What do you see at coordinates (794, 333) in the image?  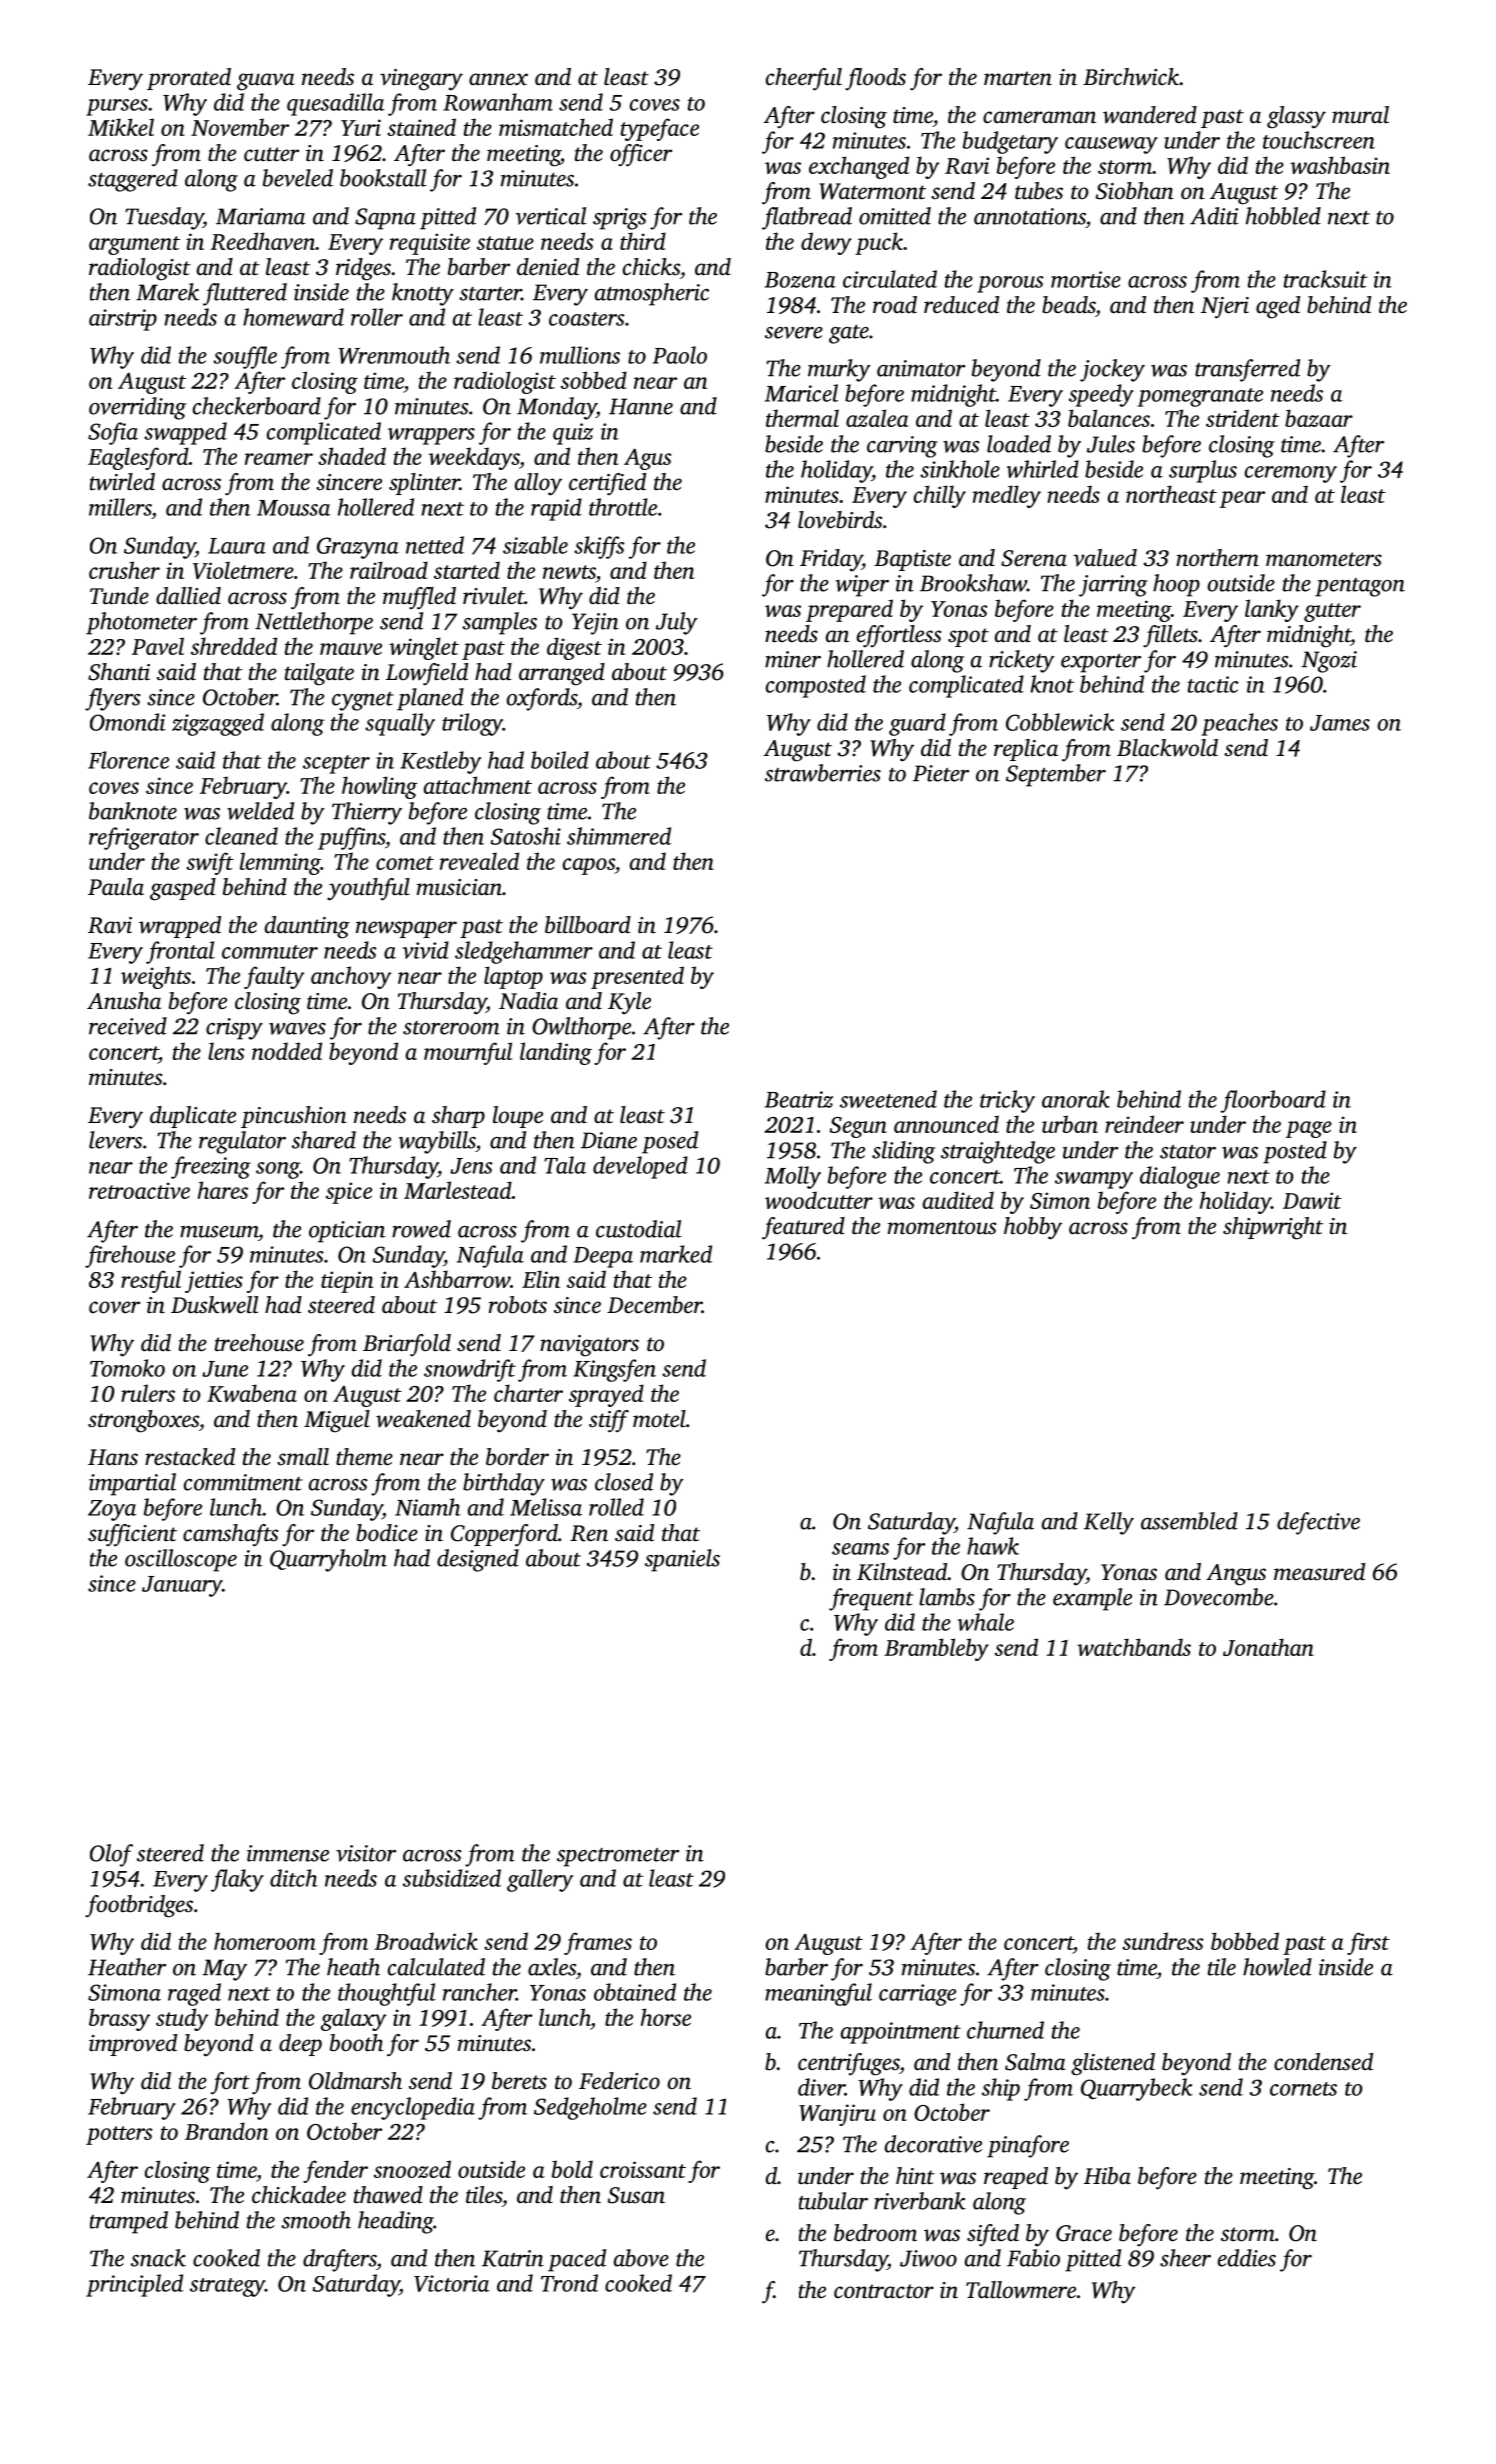 I see `severe` at bounding box center [794, 333].
